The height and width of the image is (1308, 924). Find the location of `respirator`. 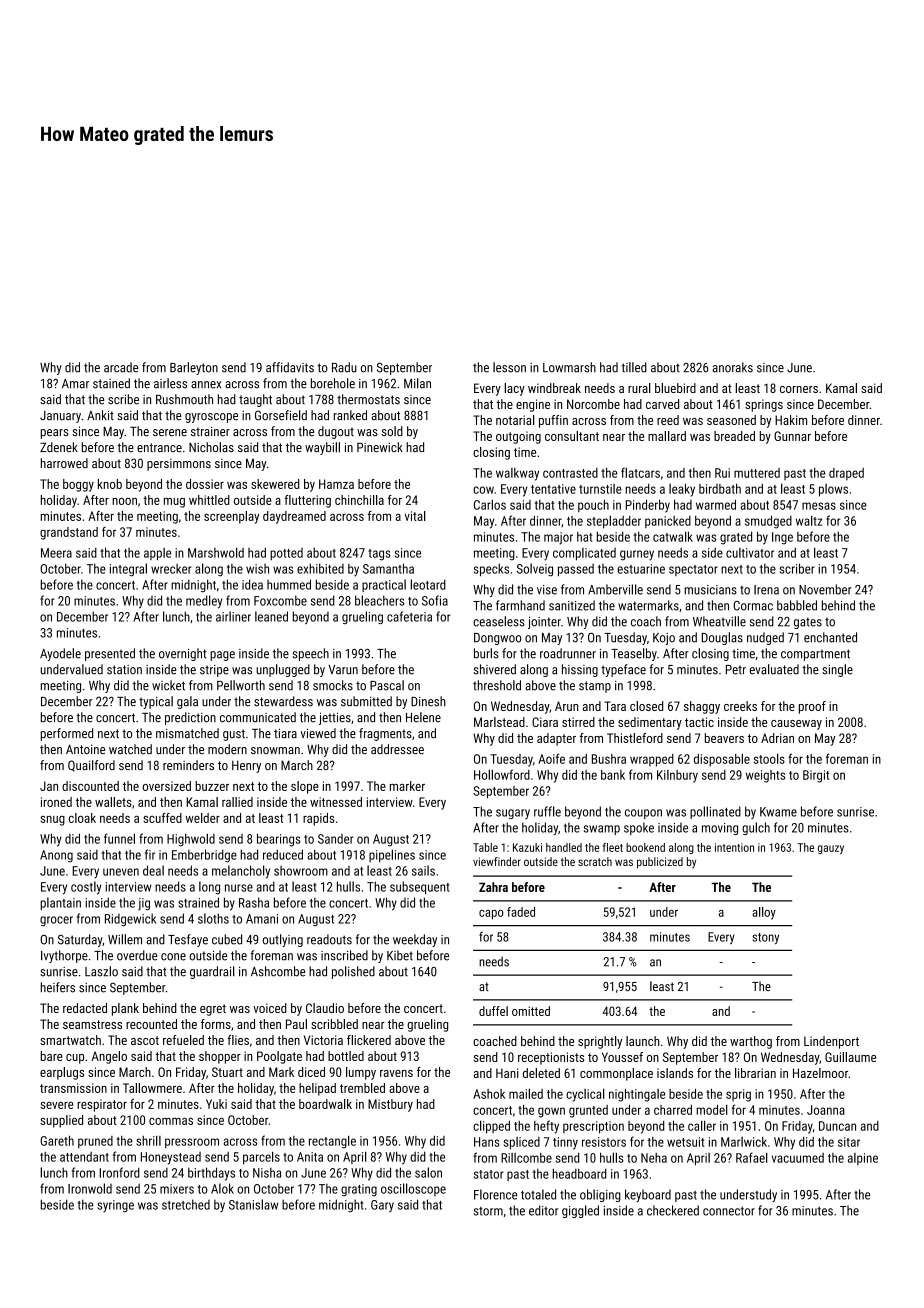

respirator is located at coordinates (102, 1105).
